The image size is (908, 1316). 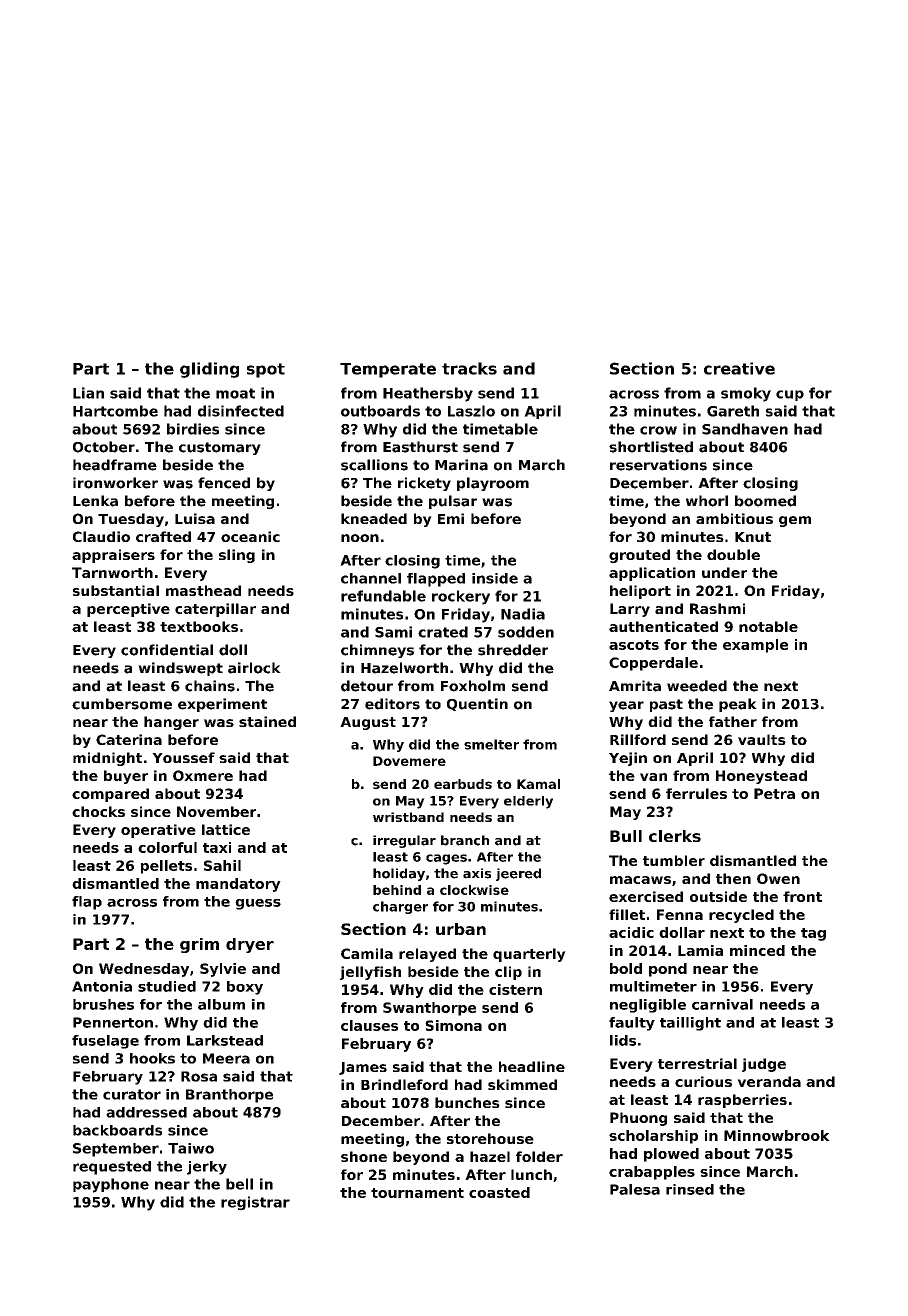 I want to click on August, so click(x=368, y=723).
